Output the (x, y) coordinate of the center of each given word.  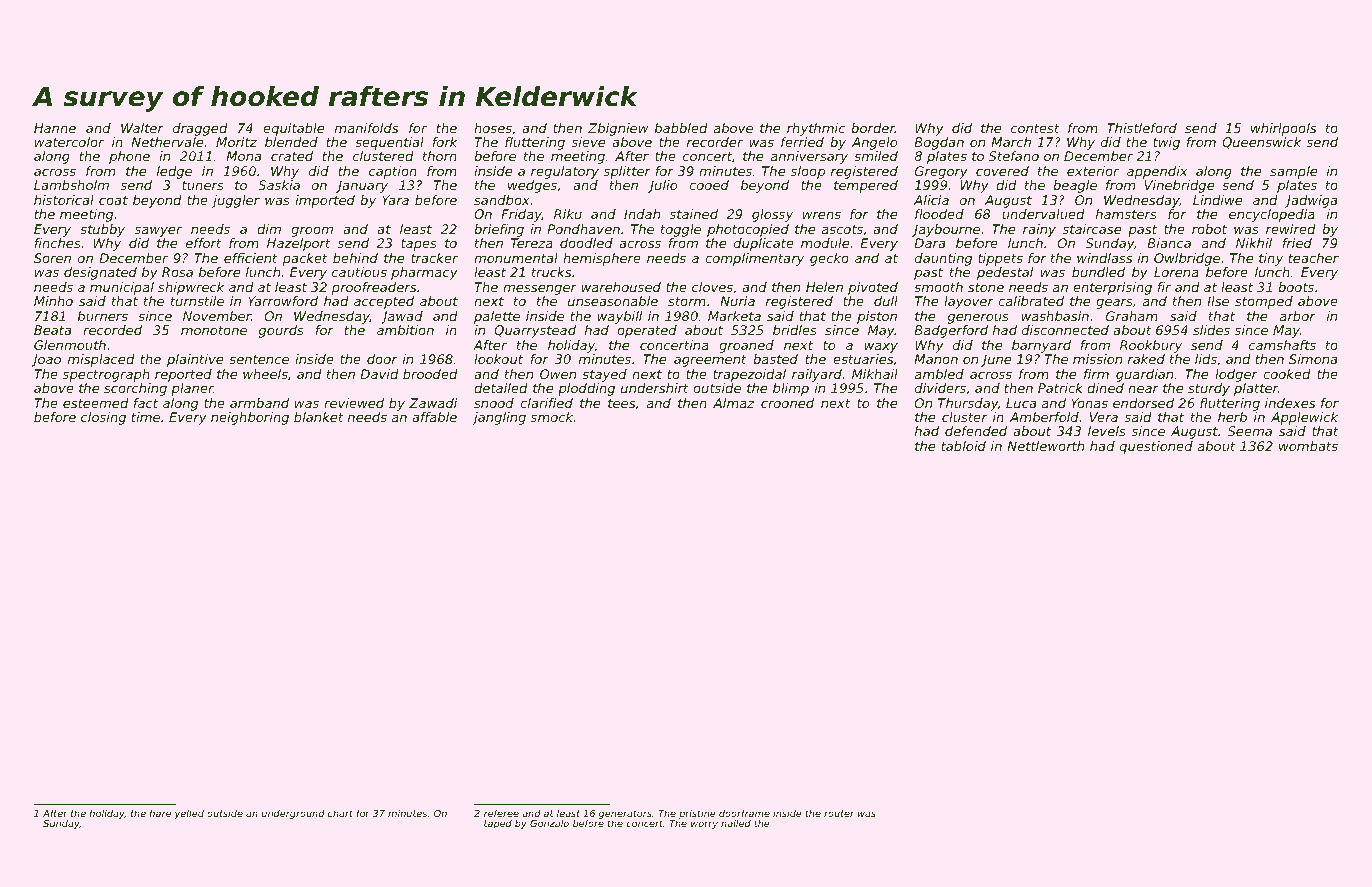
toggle (681, 230)
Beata (52, 330)
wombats (1308, 446)
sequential (389, 143)
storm (687, 301)
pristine (697, 814)
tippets (1000, 259)
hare (160, 813)
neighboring (250, 418)
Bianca (1169, 243)
